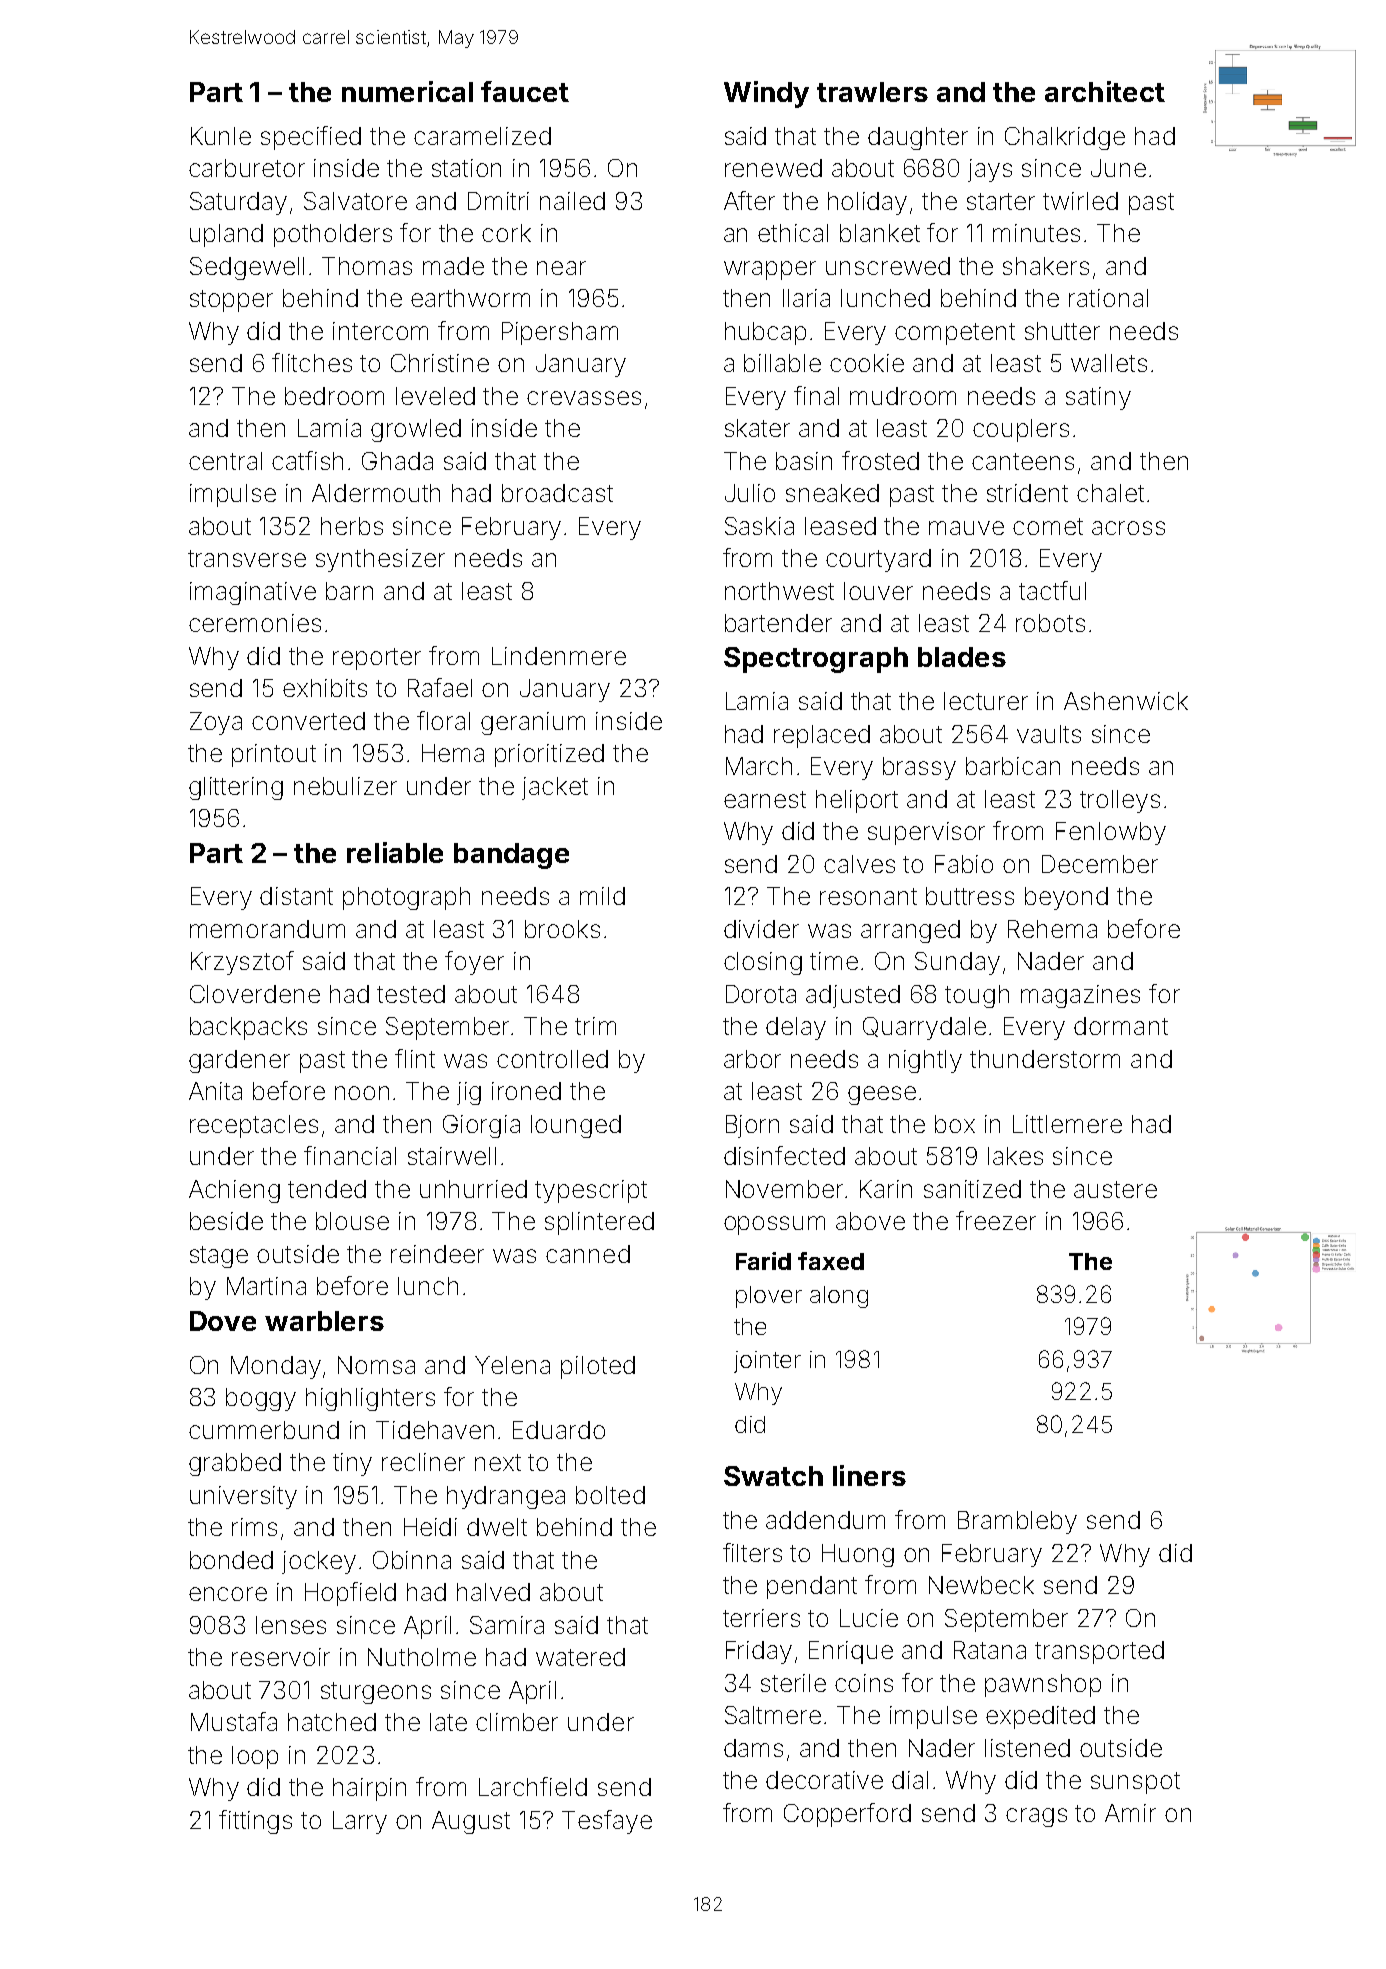 The width and height of the image is (1386, 1969). Describe the element at coordinates (555, 788) in the image. I see `jacket` at that location.
